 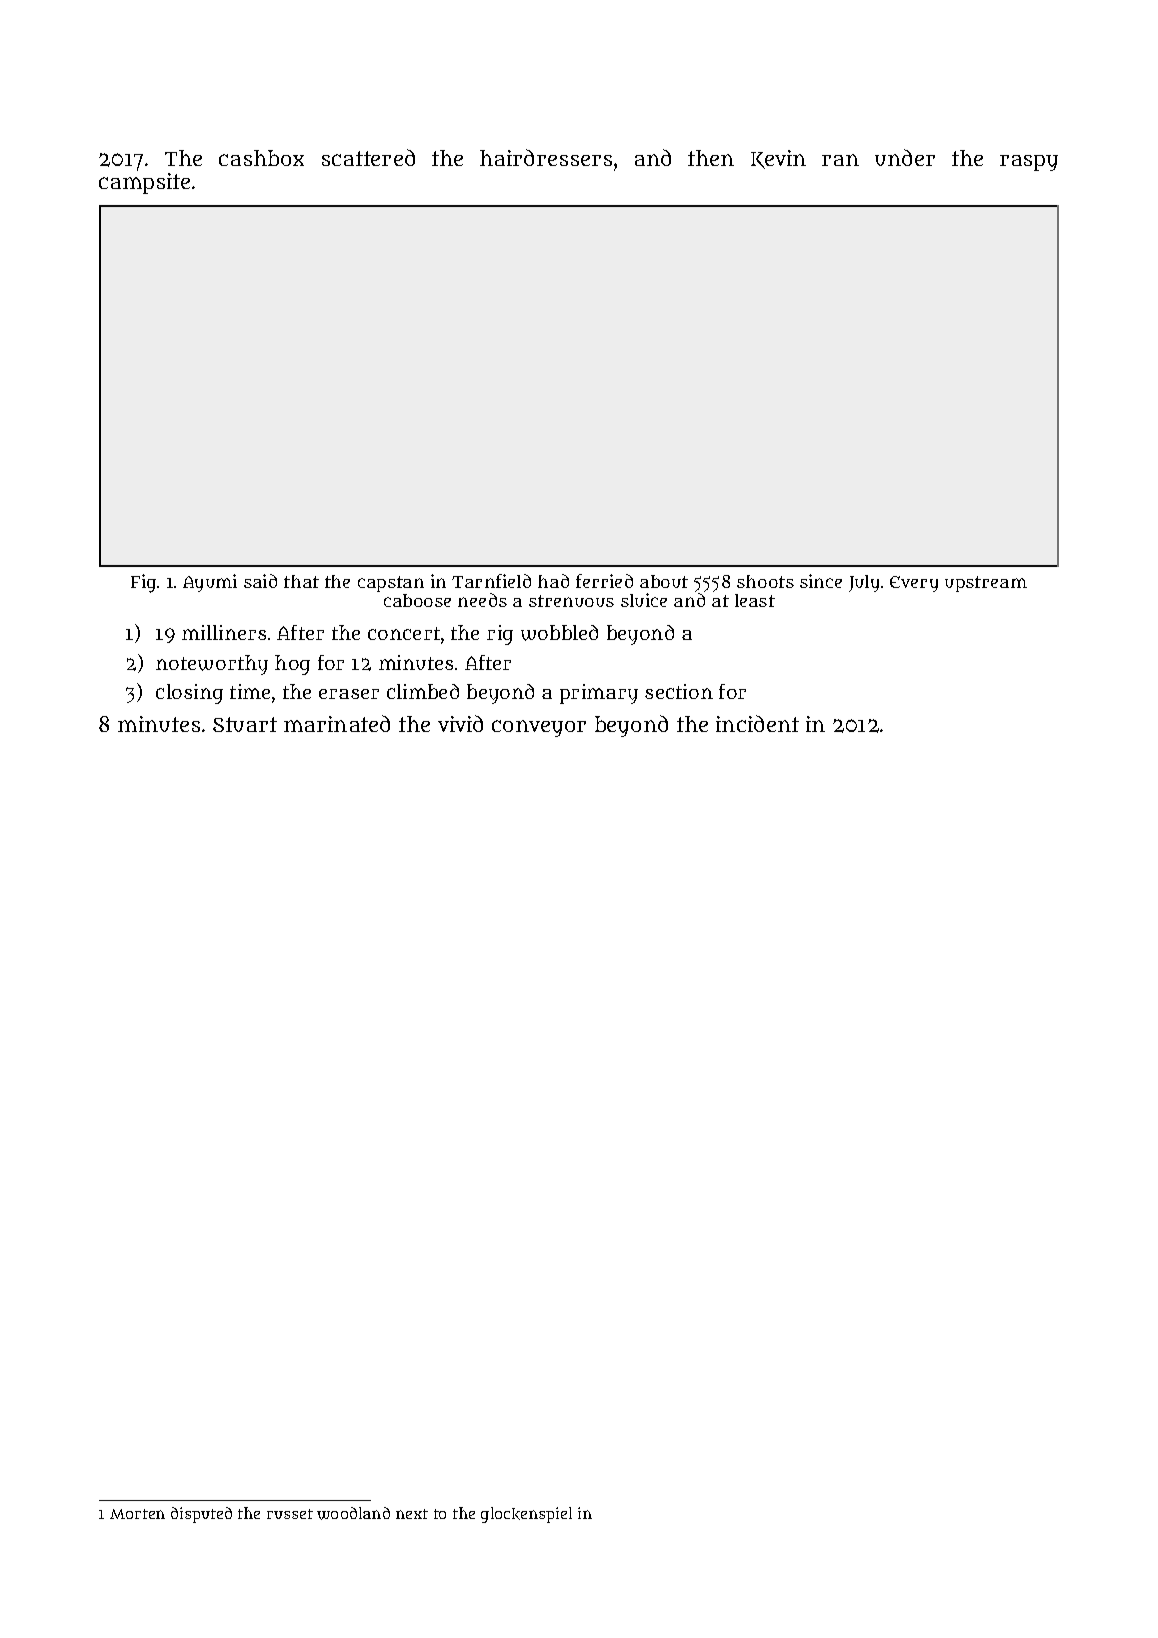 I want to click on under, so click(x=905, y=157).
